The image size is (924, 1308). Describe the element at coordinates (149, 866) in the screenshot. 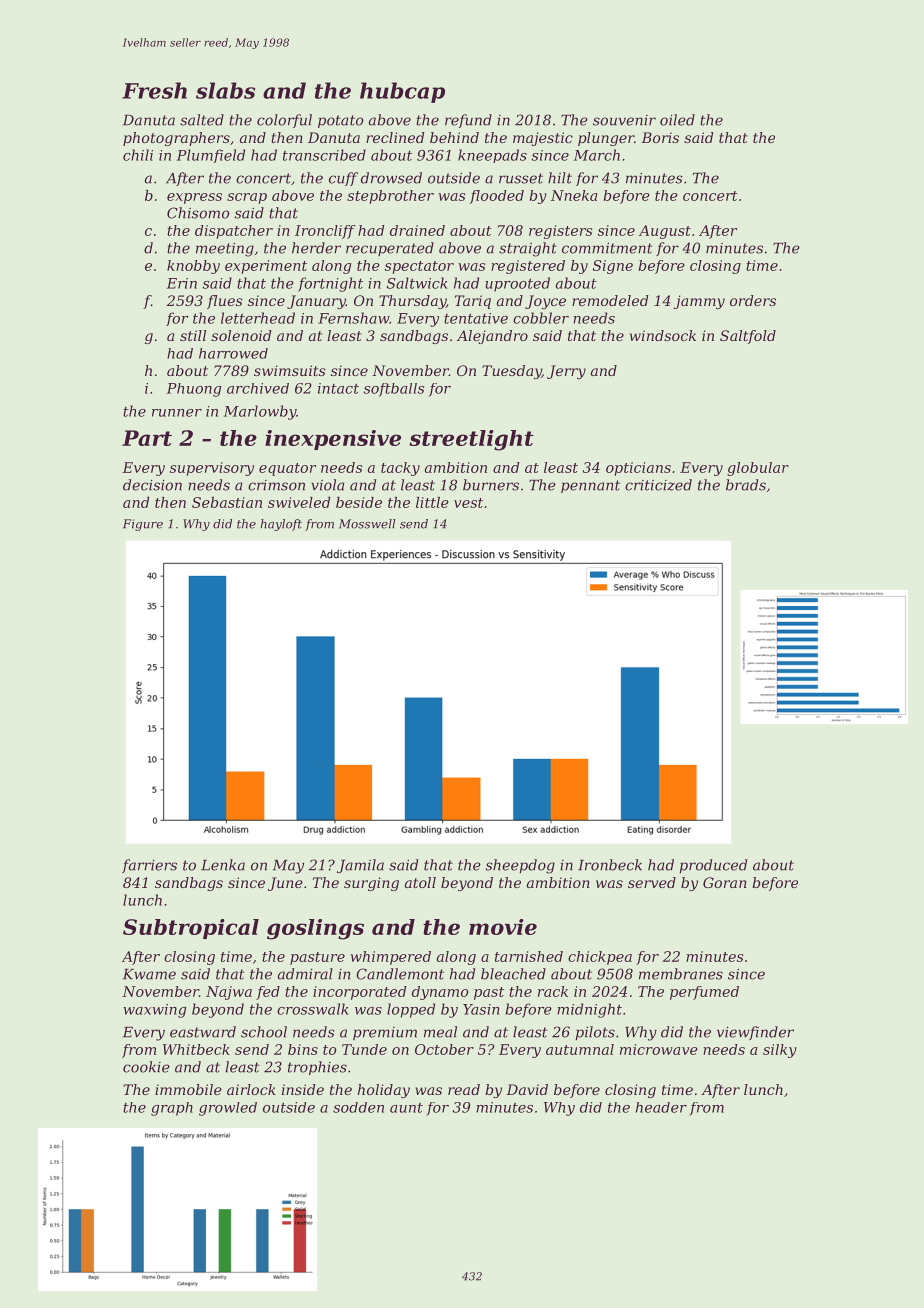

I see `farriers` at that location.
